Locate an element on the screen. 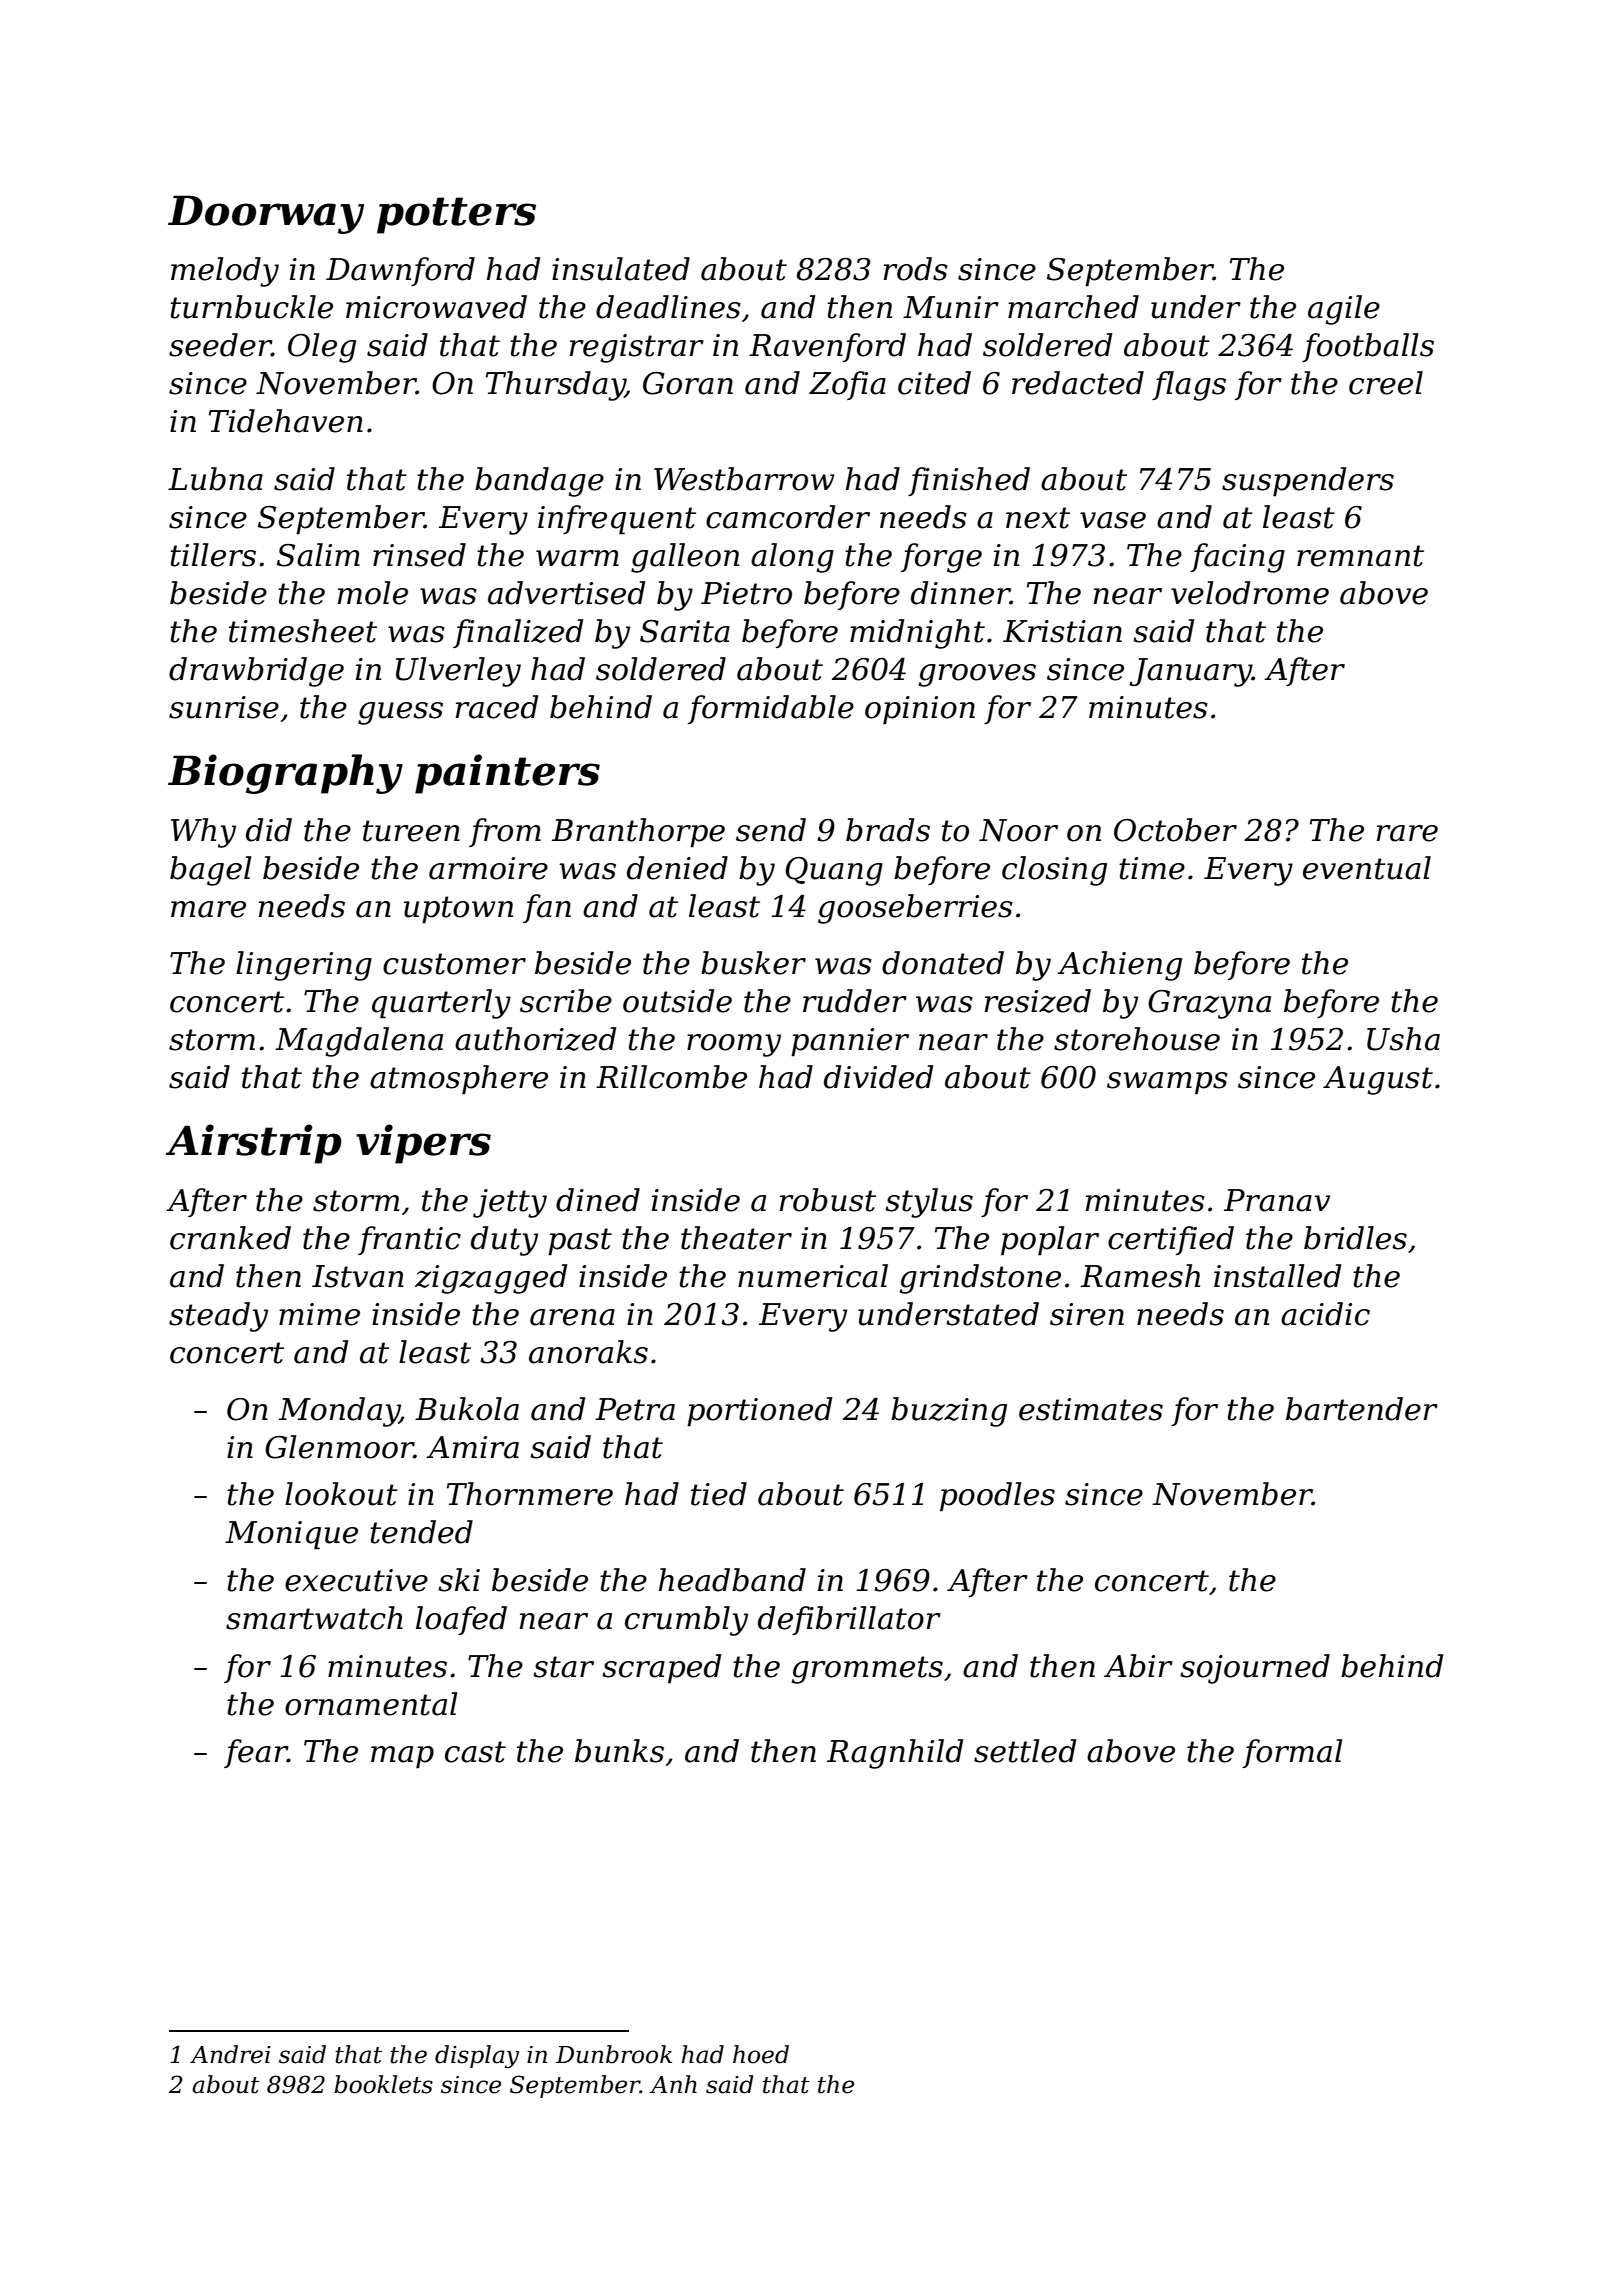  Andrei is located at coordinates (230, 2054).
